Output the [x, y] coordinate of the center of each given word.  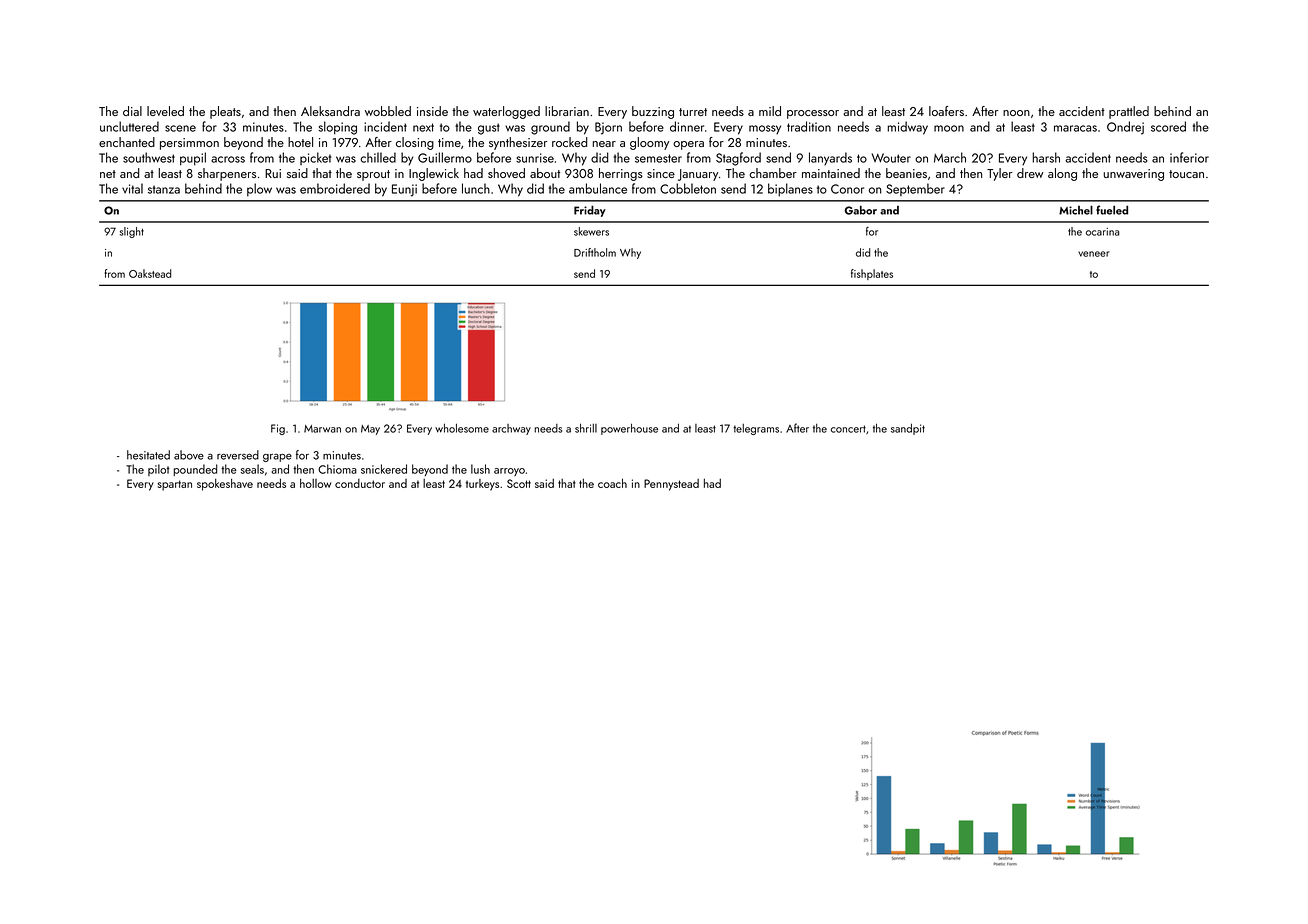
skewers [591, 231]
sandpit [908, 429]
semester [658, 158]
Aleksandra [330, 111]
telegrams [756, 429]
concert [848, 429]
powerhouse [629, 429]
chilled [378, 157]
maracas [1075, 128]
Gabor [860, 210]
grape [277, 458]
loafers [946, 111]
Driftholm [595, 252]
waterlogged [506, 112]
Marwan [322, 429]
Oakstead [150, 273]
